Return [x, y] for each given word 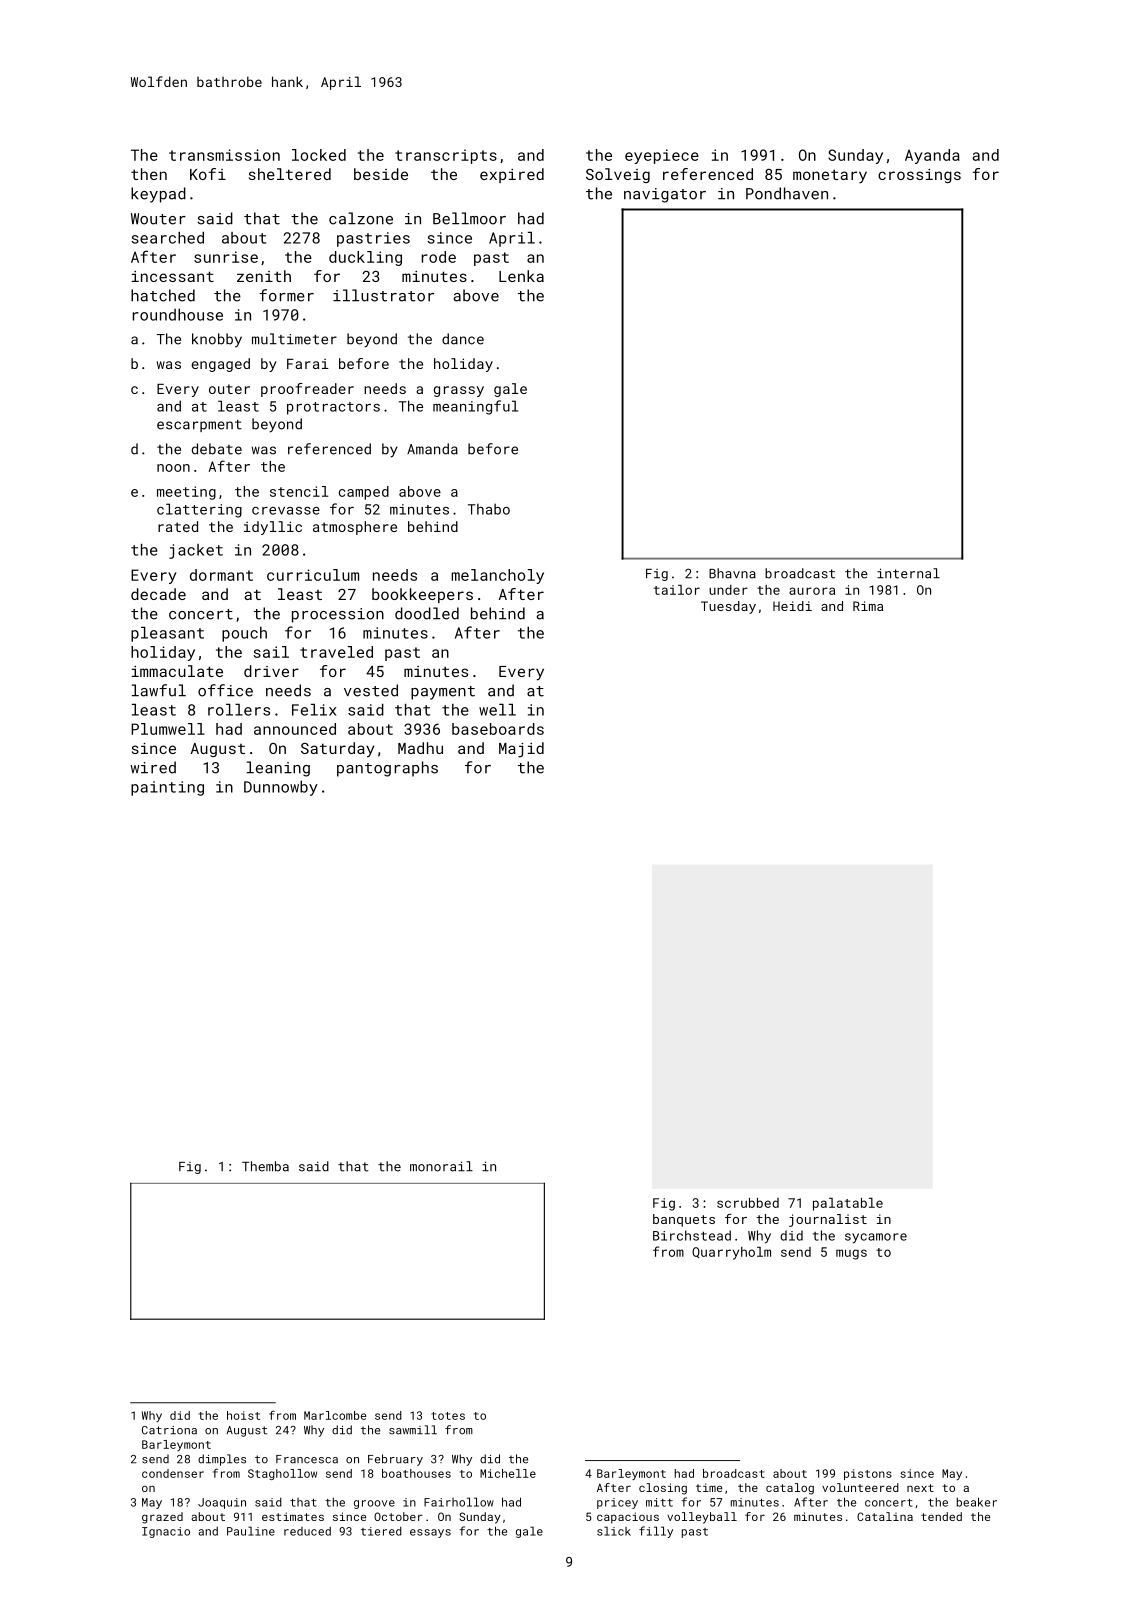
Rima [868, 606]
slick [614, 1531]
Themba [265, 1166]
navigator [665, 195]
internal [908, 573]
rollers [239, 710]
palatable [848, 1204]
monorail [441, 1166]
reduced [307, 1531]
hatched [163, 295]
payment [443, 693]
